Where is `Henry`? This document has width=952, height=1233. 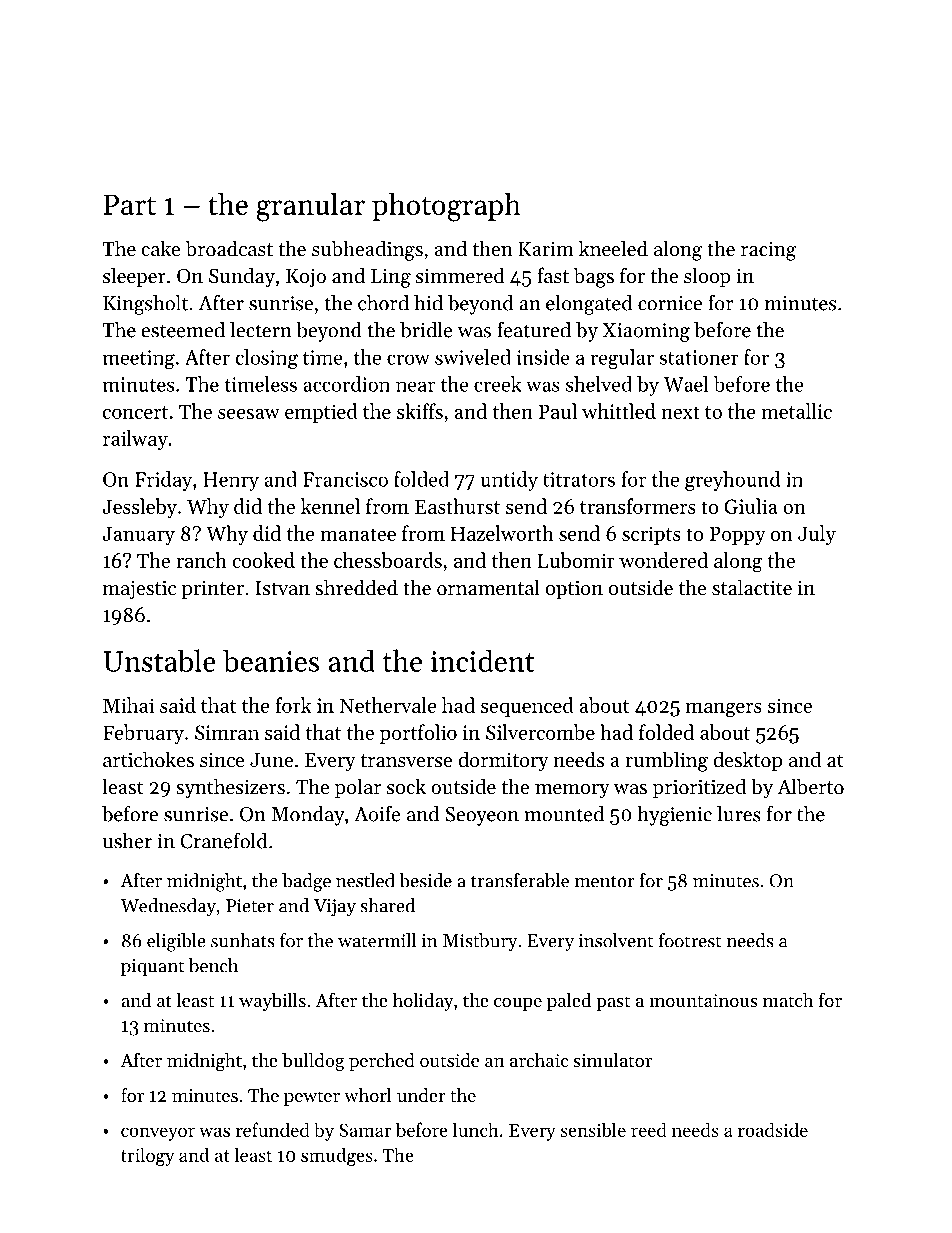
Henry is located at coordinates (231, 481).
